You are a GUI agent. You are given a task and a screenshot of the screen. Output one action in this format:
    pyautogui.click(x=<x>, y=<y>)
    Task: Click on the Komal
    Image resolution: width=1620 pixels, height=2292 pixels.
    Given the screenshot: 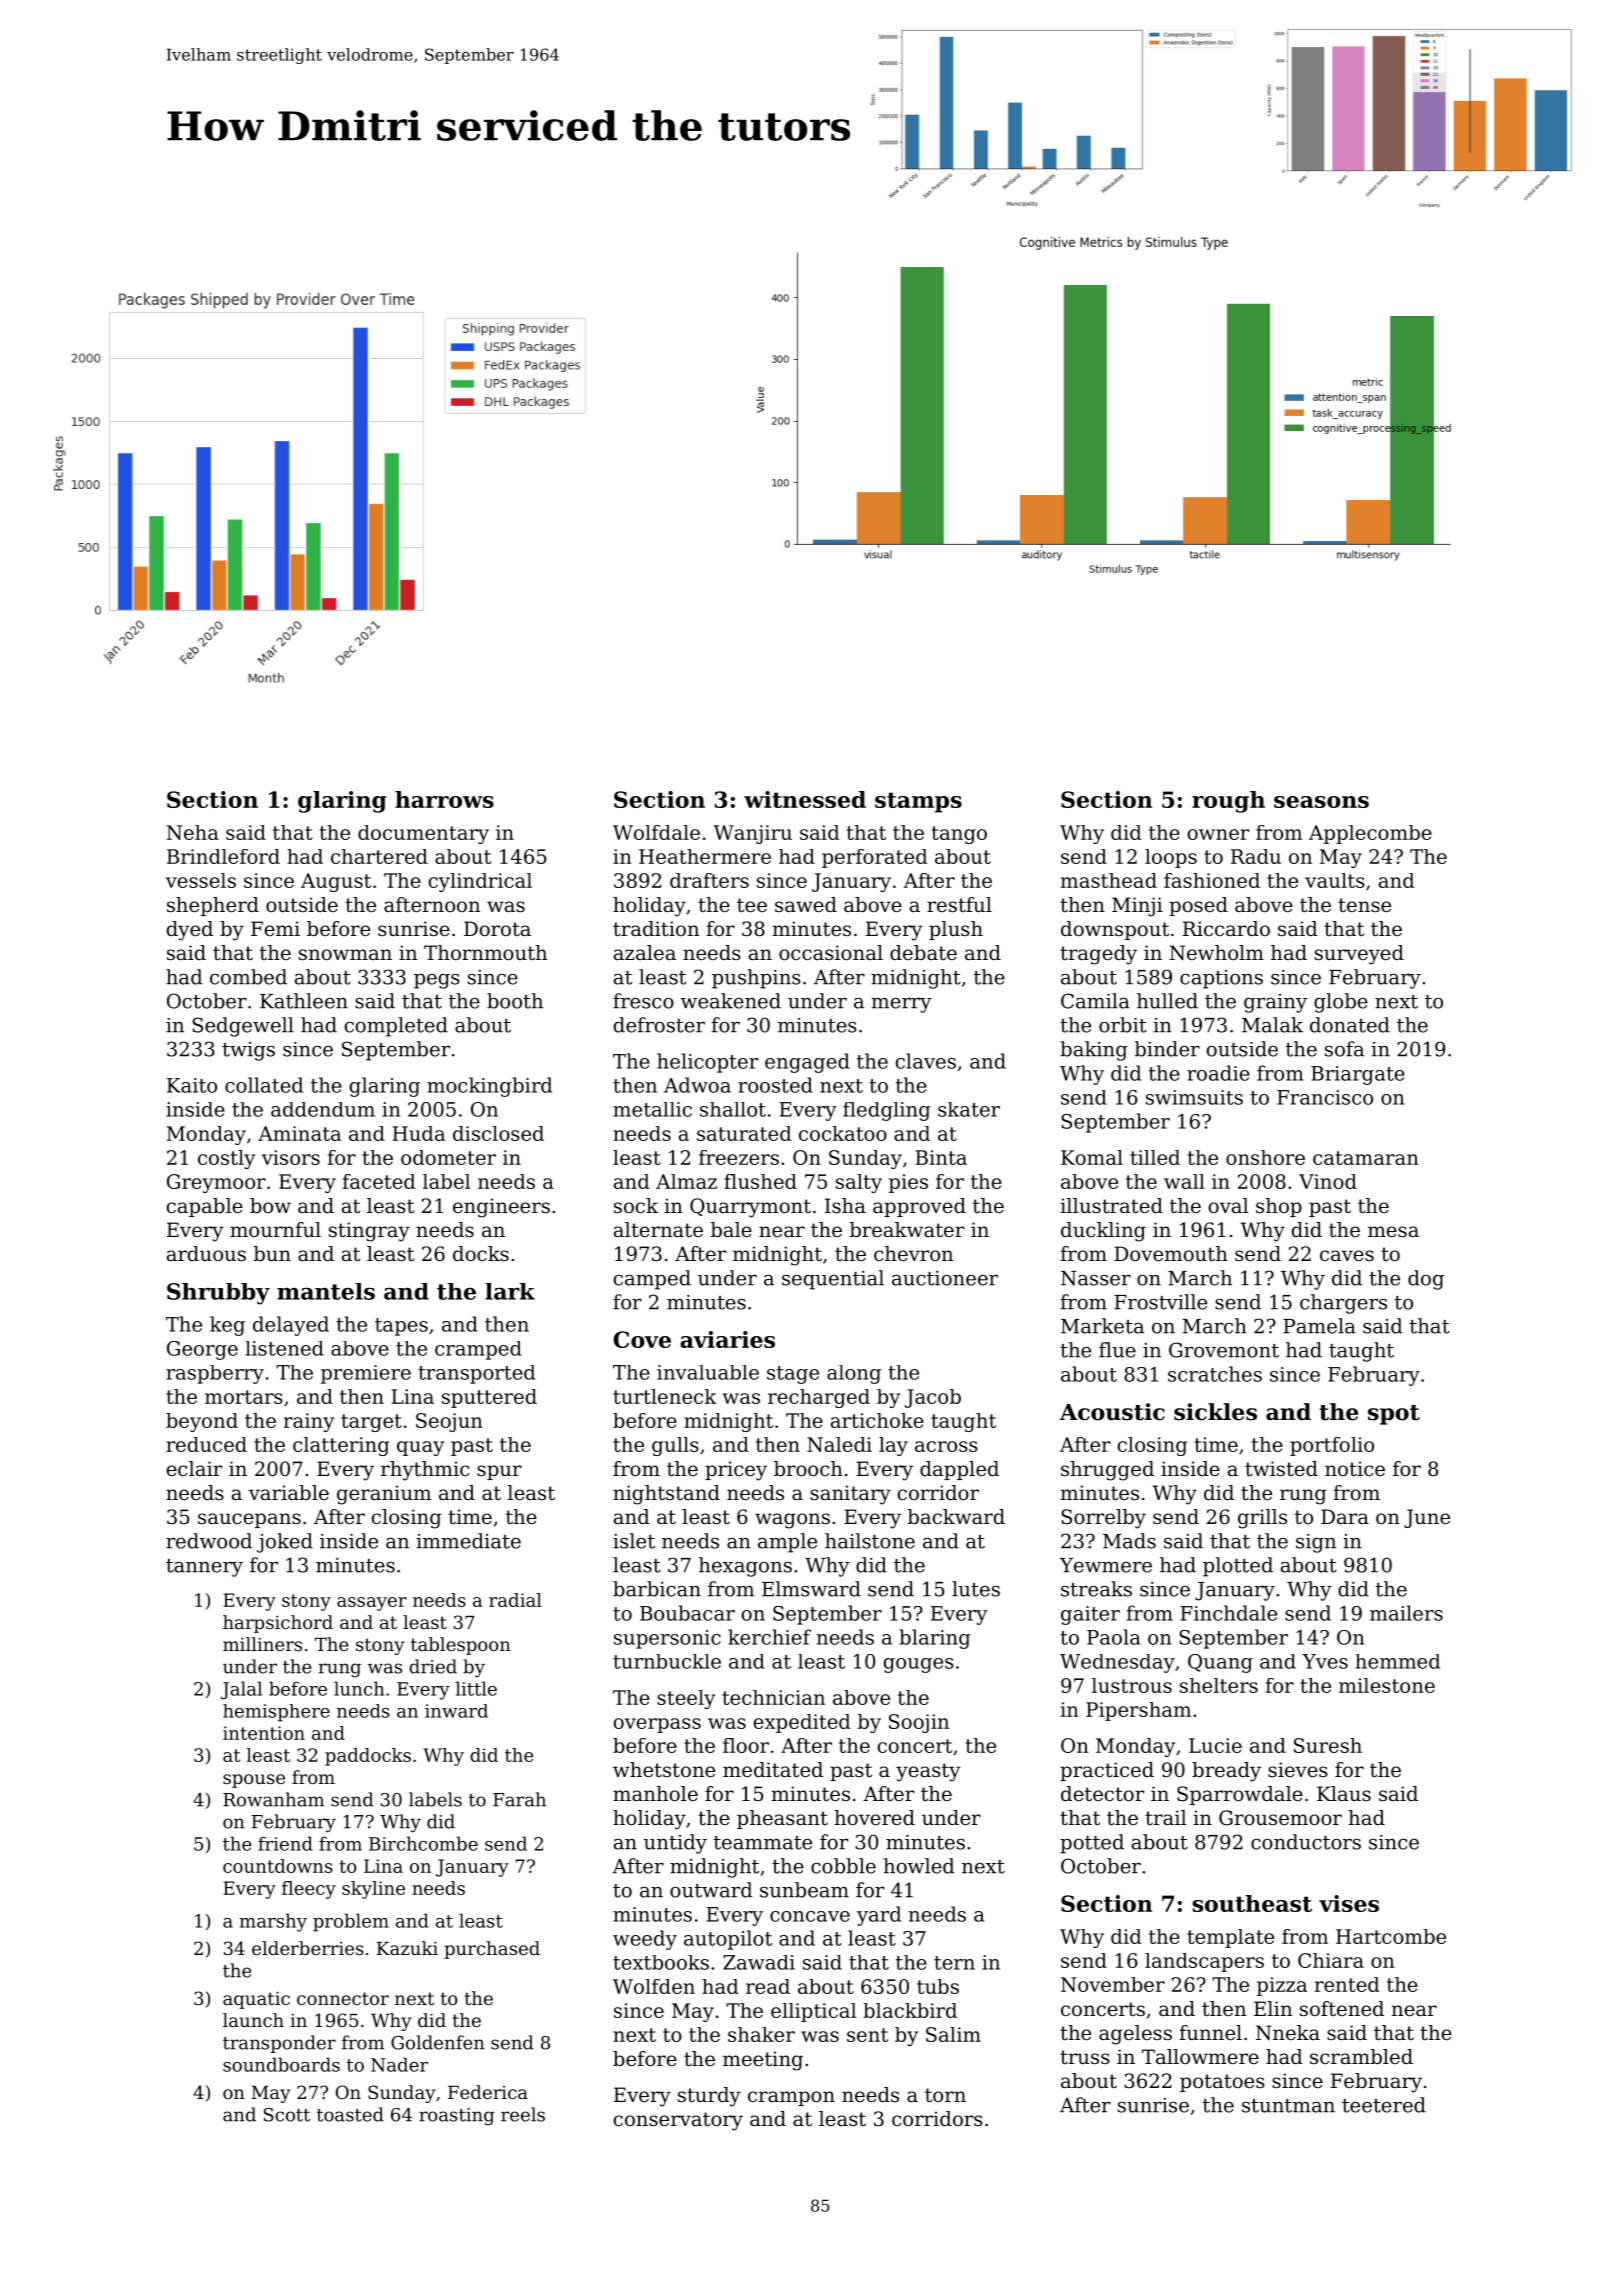 What is the action you would take?
    pyautogui.click(x=1092, y=1157)
